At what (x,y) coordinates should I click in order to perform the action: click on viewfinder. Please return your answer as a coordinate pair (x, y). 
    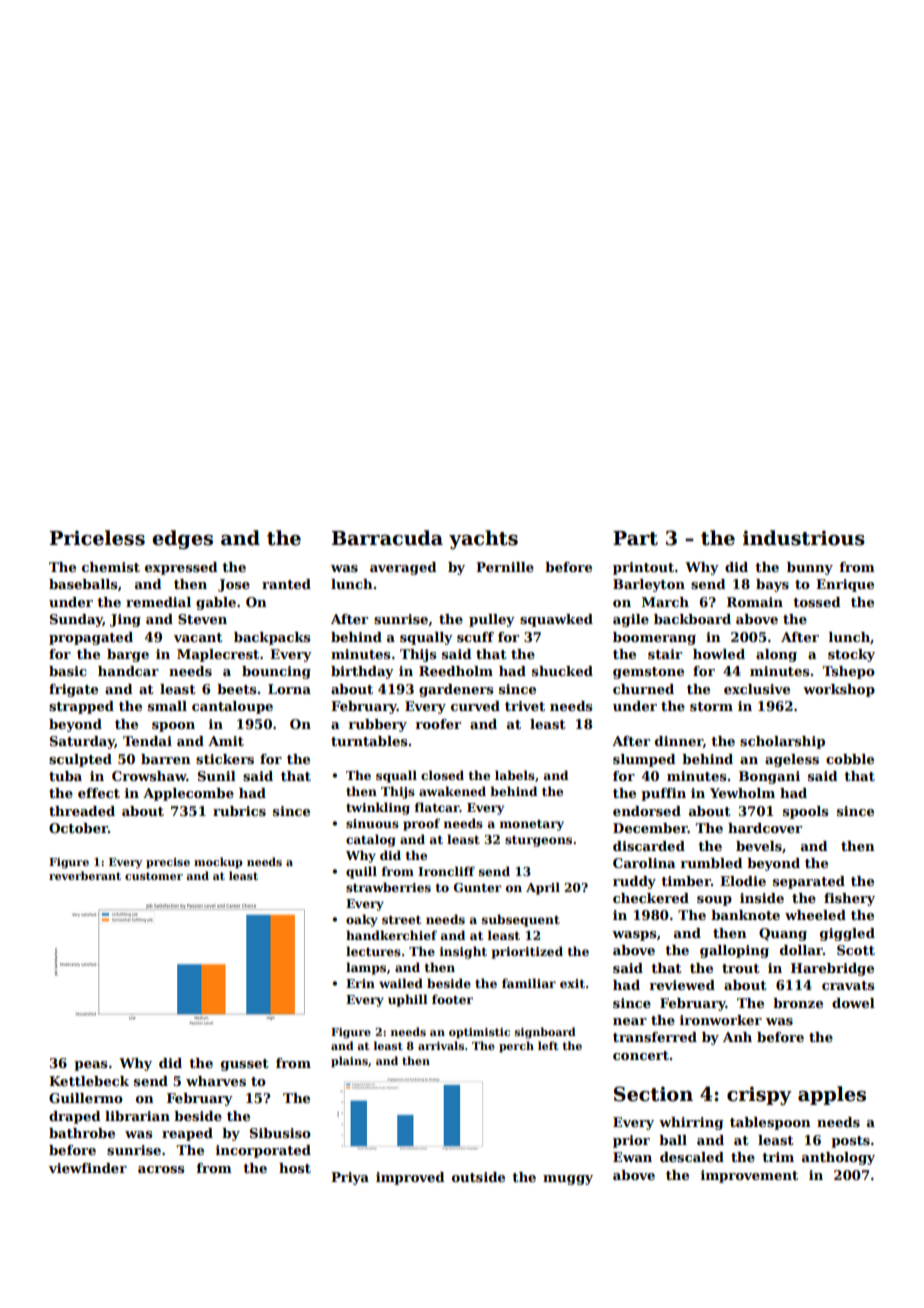
    Looking at the image, I should click on (87, 1168).
